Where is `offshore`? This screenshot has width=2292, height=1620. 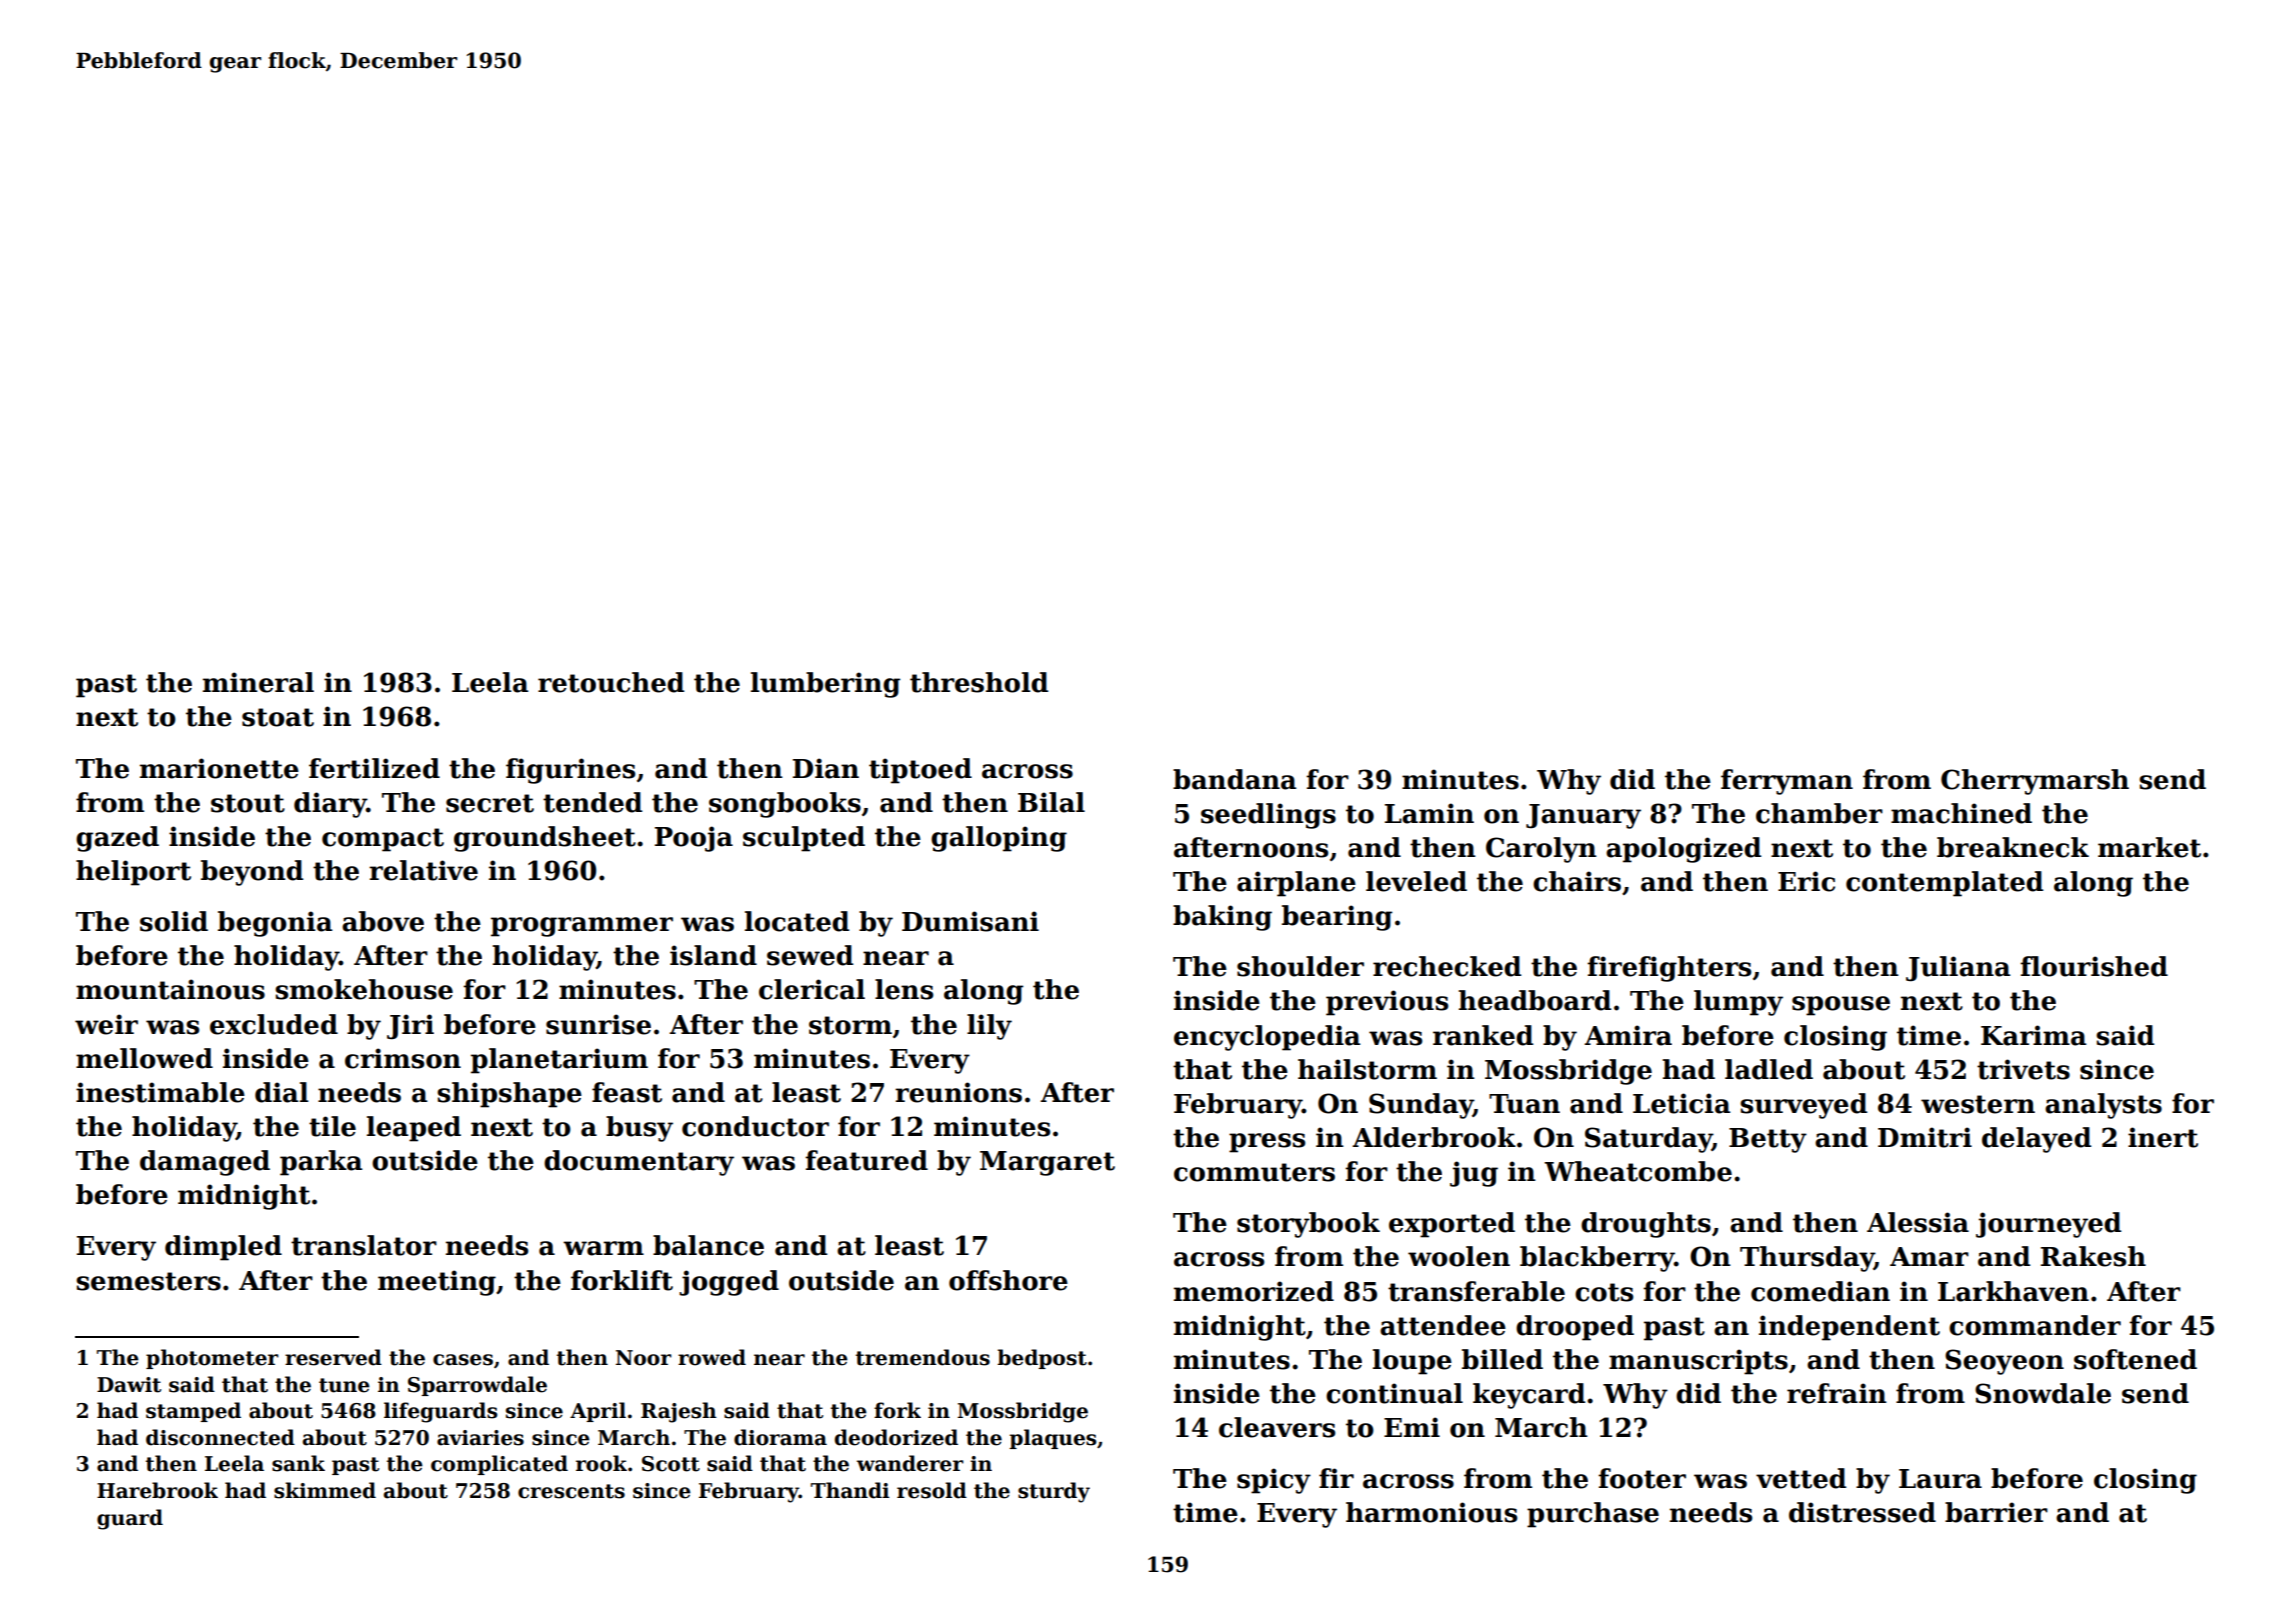
offshore is located at coordinates (1008, 1280).
